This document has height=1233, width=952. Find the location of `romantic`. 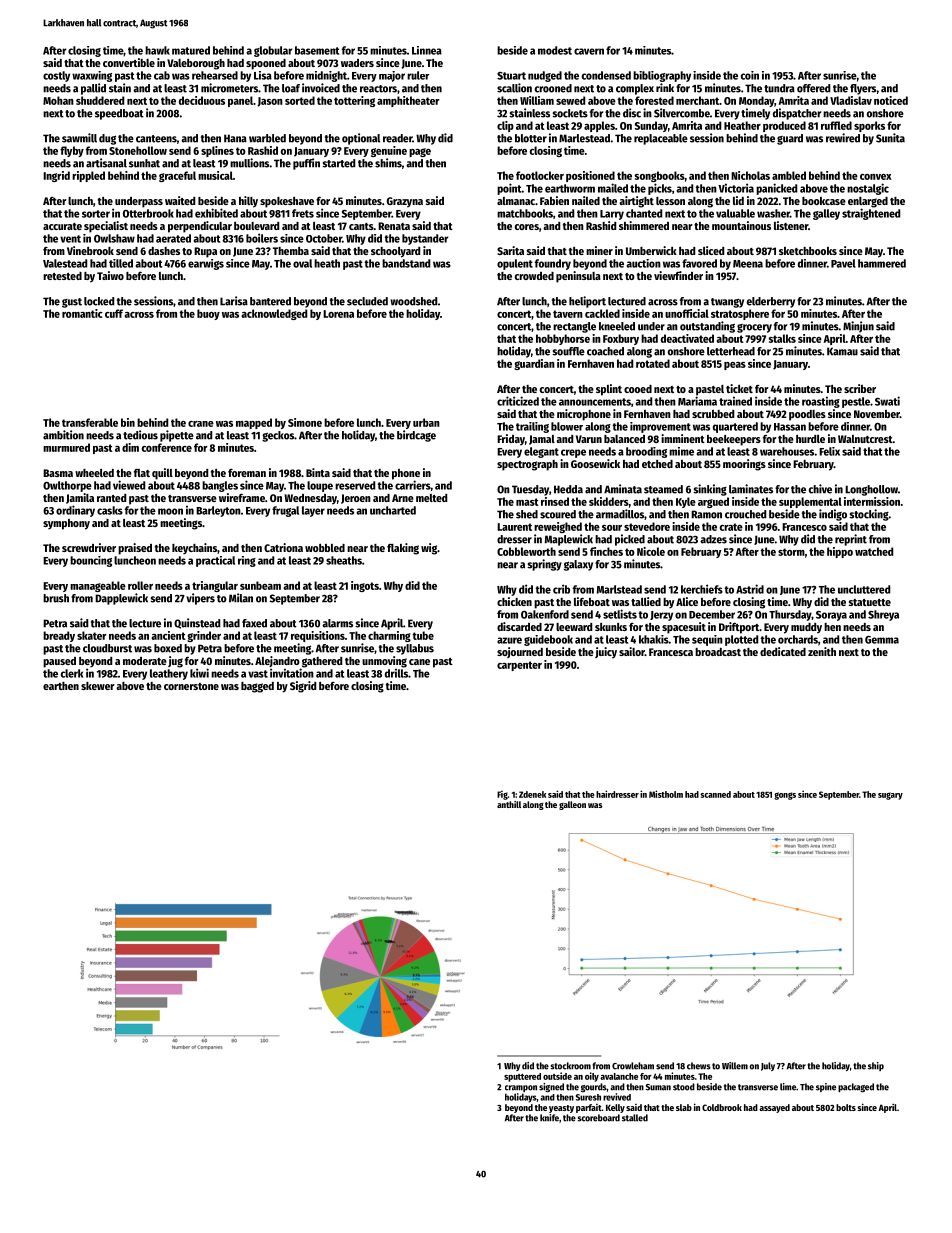

romantic is located at coordinates (82, 313).
